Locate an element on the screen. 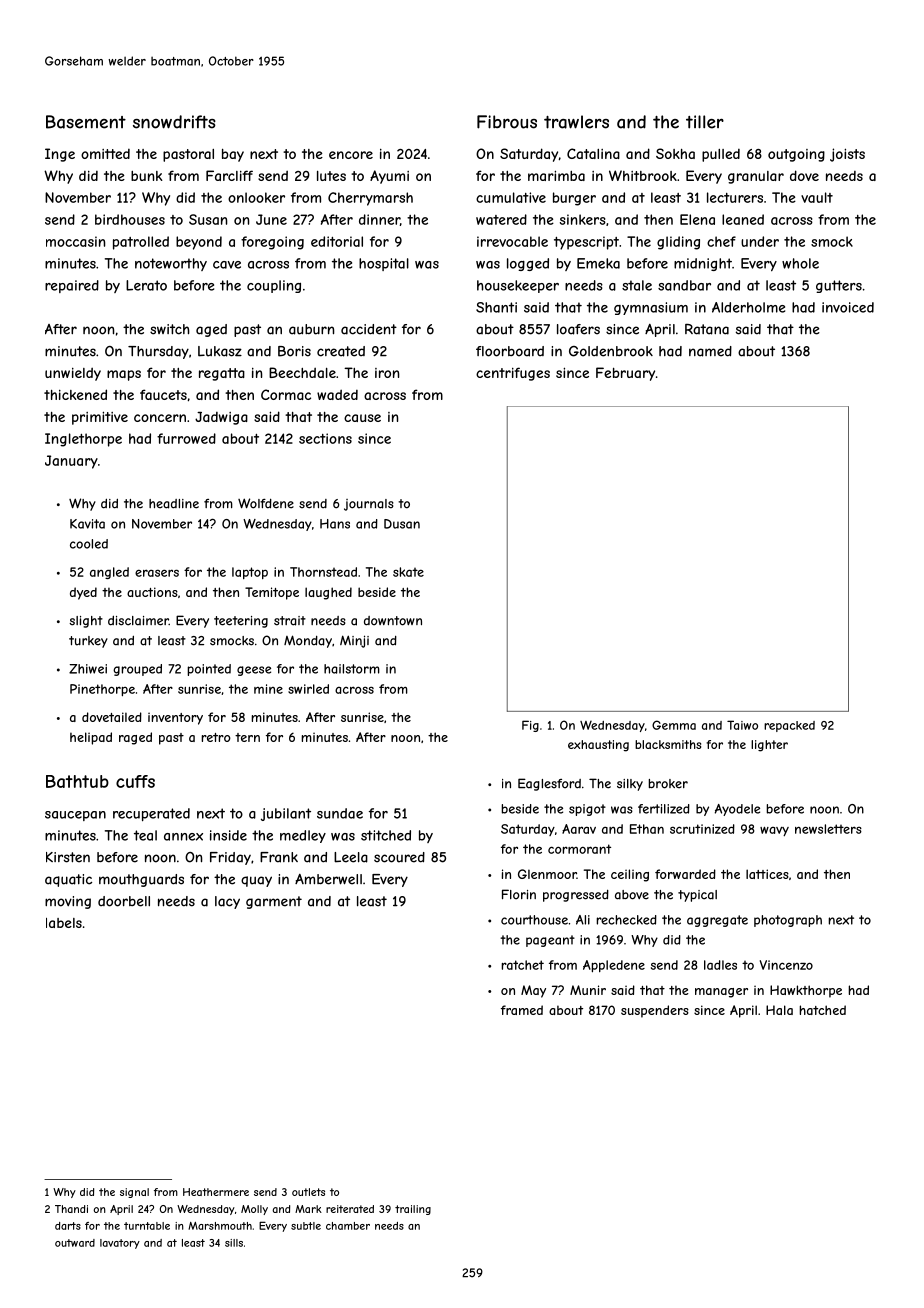  Munir is located at coordinates (588, 990).
